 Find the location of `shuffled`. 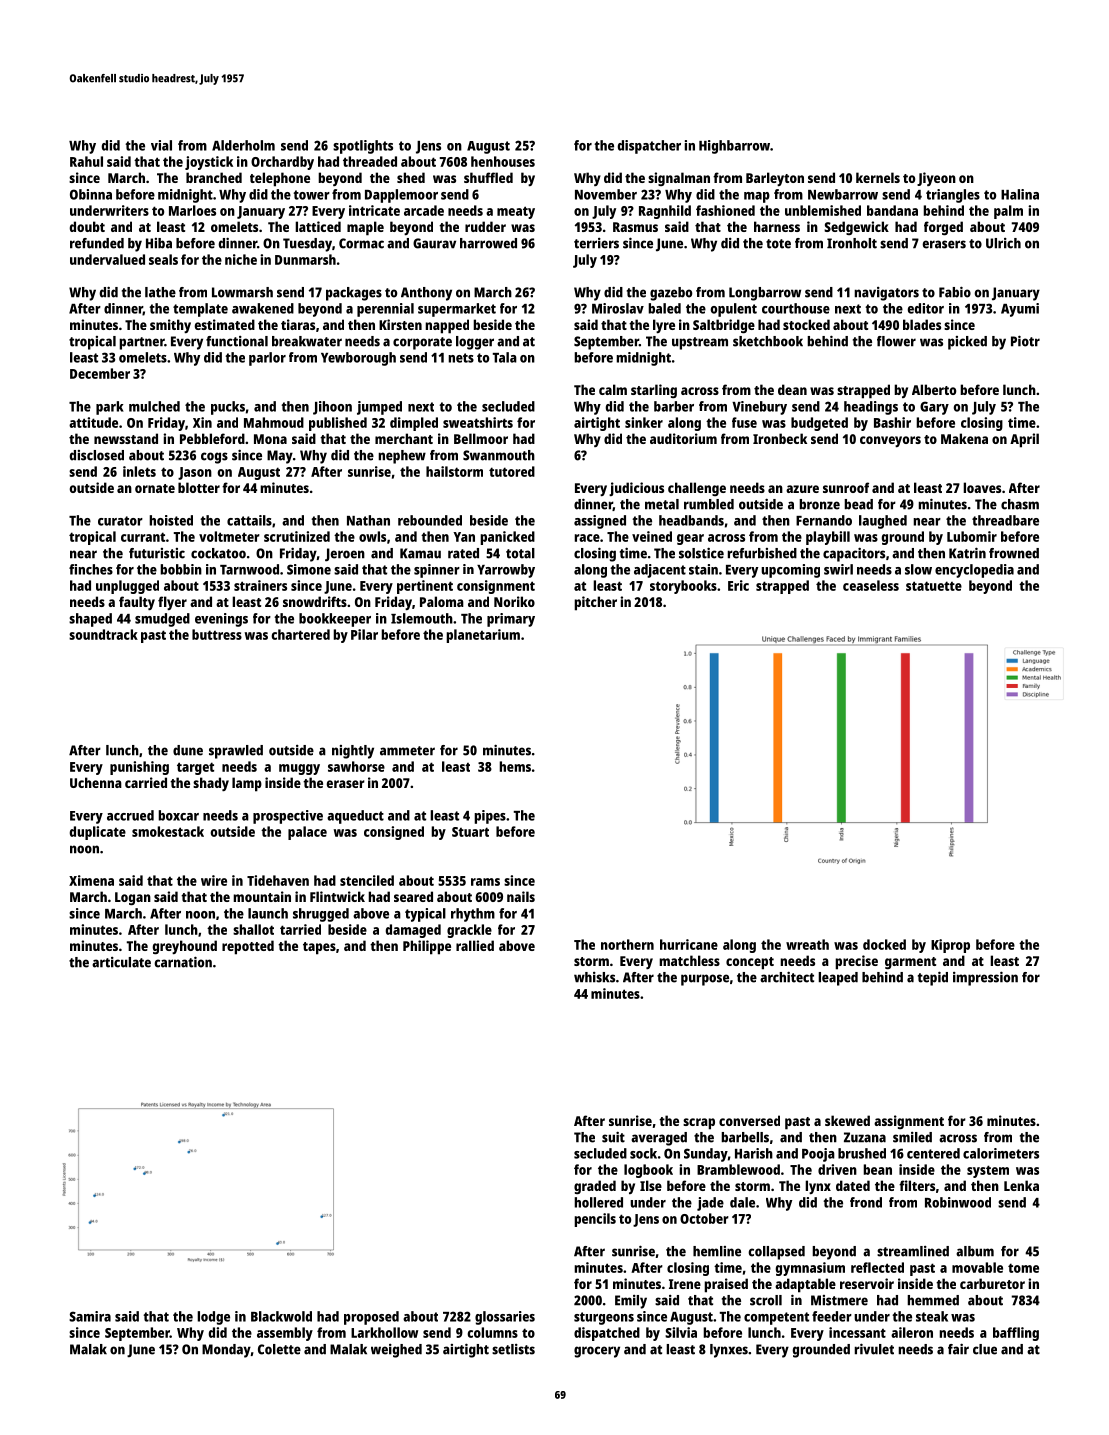

shuffled is located at coordinates (488, 177).
